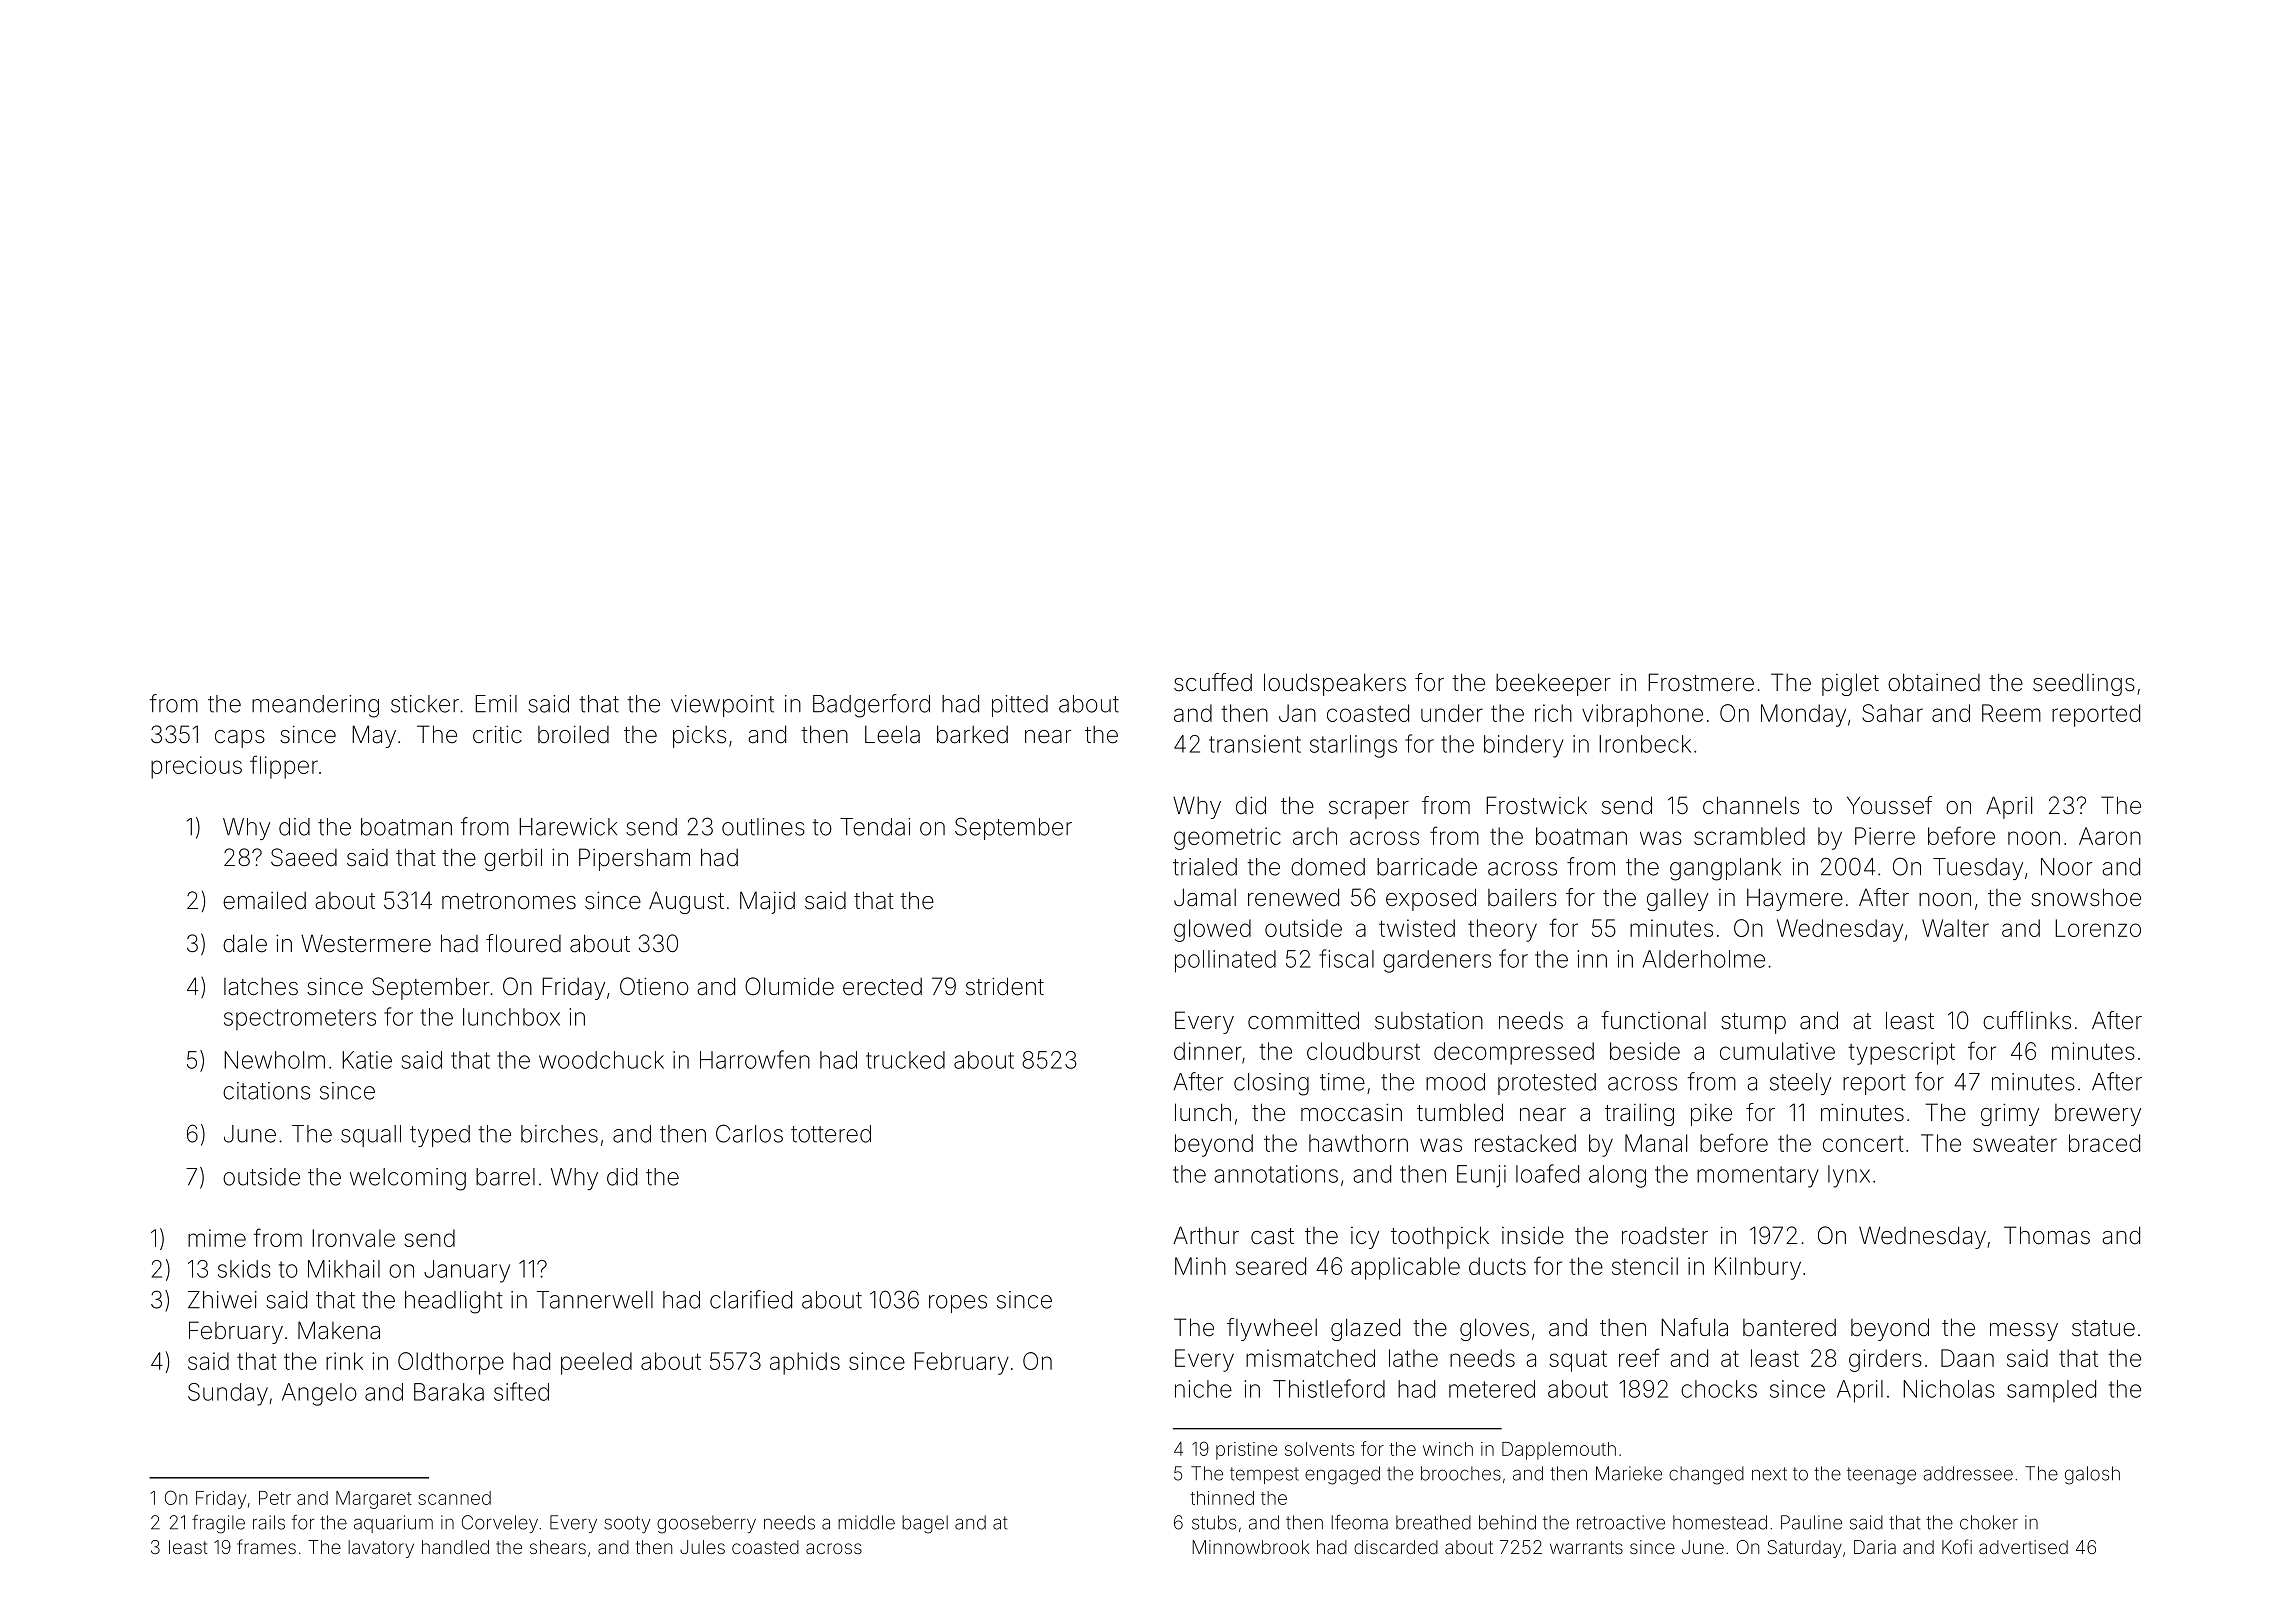 This screenshot has width=2292, height=1620. What do you see at coordinates (2098, 1115) in the screenshot?
I see `brewery` at bounding box center [2098, 1115].
